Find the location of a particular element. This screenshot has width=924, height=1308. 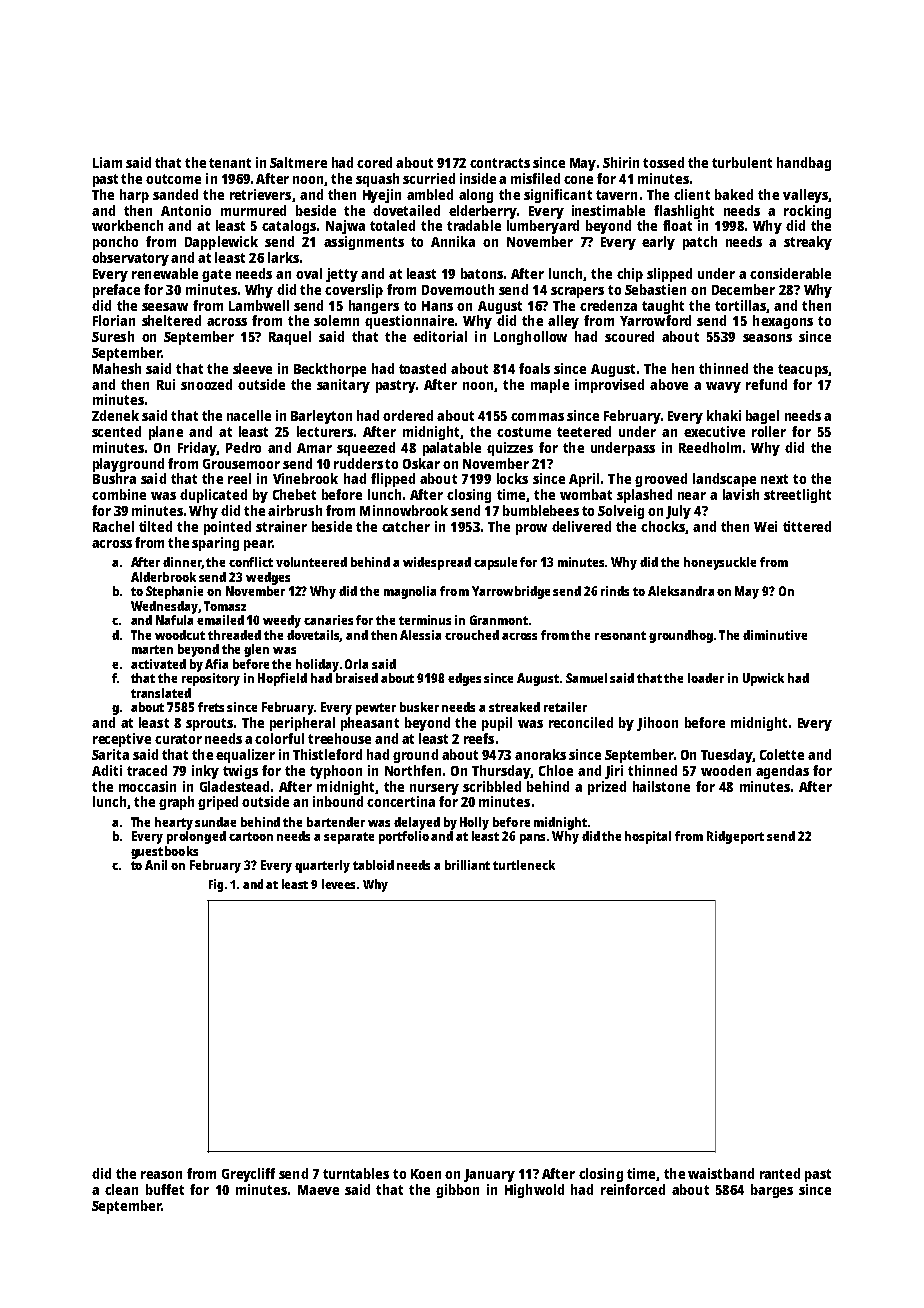

Upwick is located at coordinates (763, 679).
